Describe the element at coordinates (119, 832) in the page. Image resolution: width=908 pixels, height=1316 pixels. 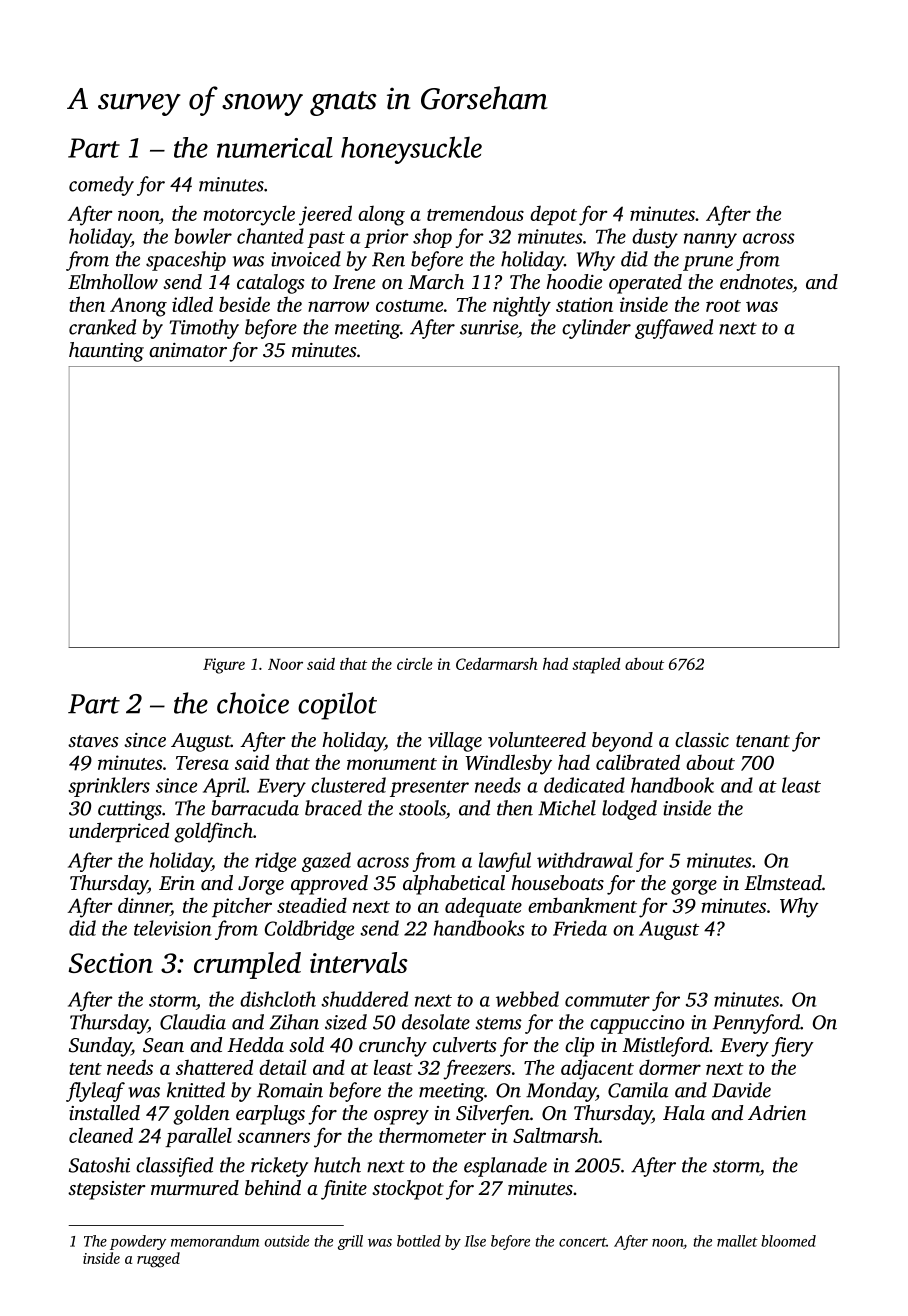
I see `underpriced` at that location.
